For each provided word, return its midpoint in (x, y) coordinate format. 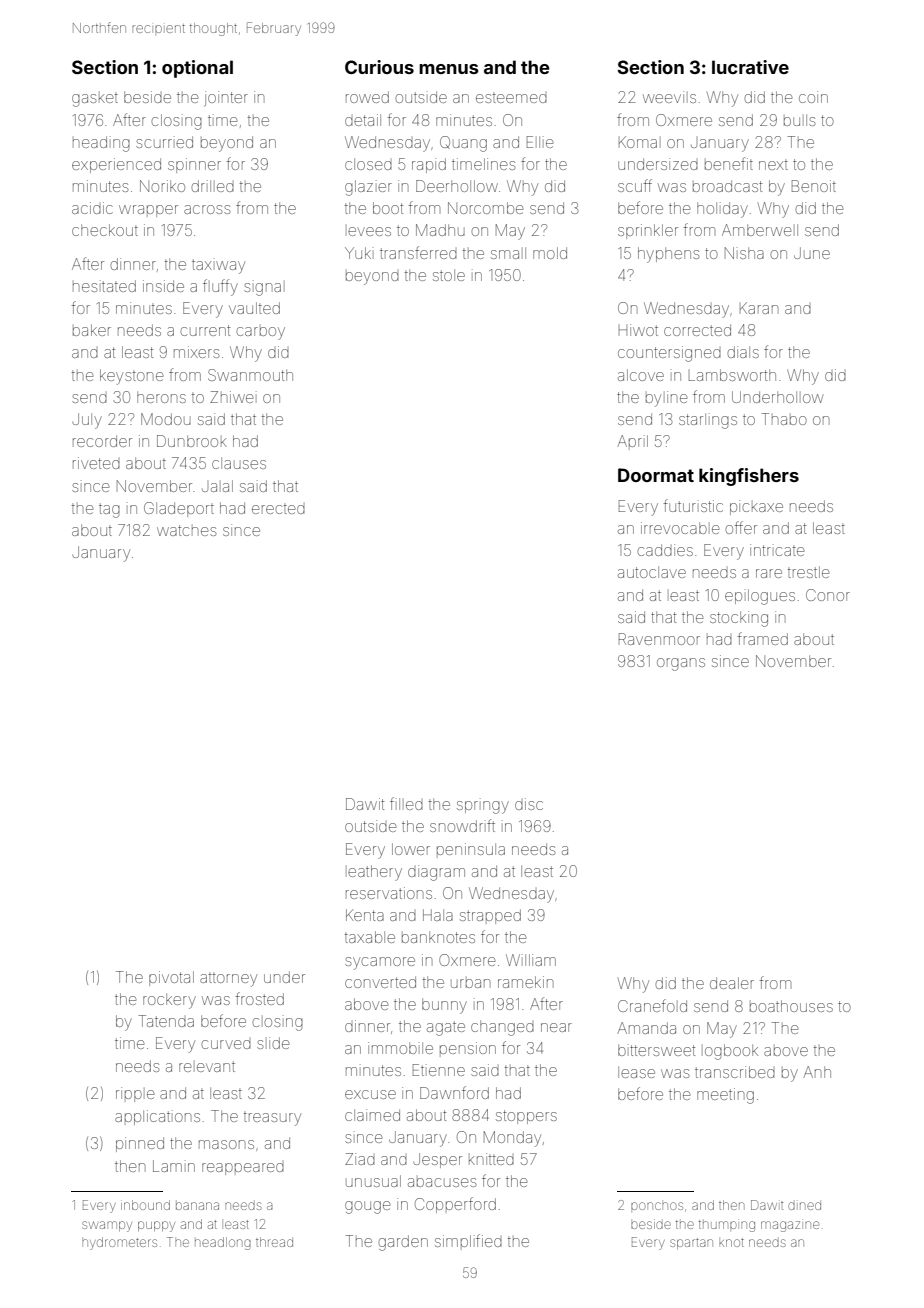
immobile (400, 1048)
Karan (759, 308)
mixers (196, 352)
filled (406, 803)
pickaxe (756, 507)
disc (529, 804)
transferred (418, 252)
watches (186, 530)
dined (804, 1206)
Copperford (455, 1205)
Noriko (162, 186)
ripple (135, 1094)
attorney (228, 980)
